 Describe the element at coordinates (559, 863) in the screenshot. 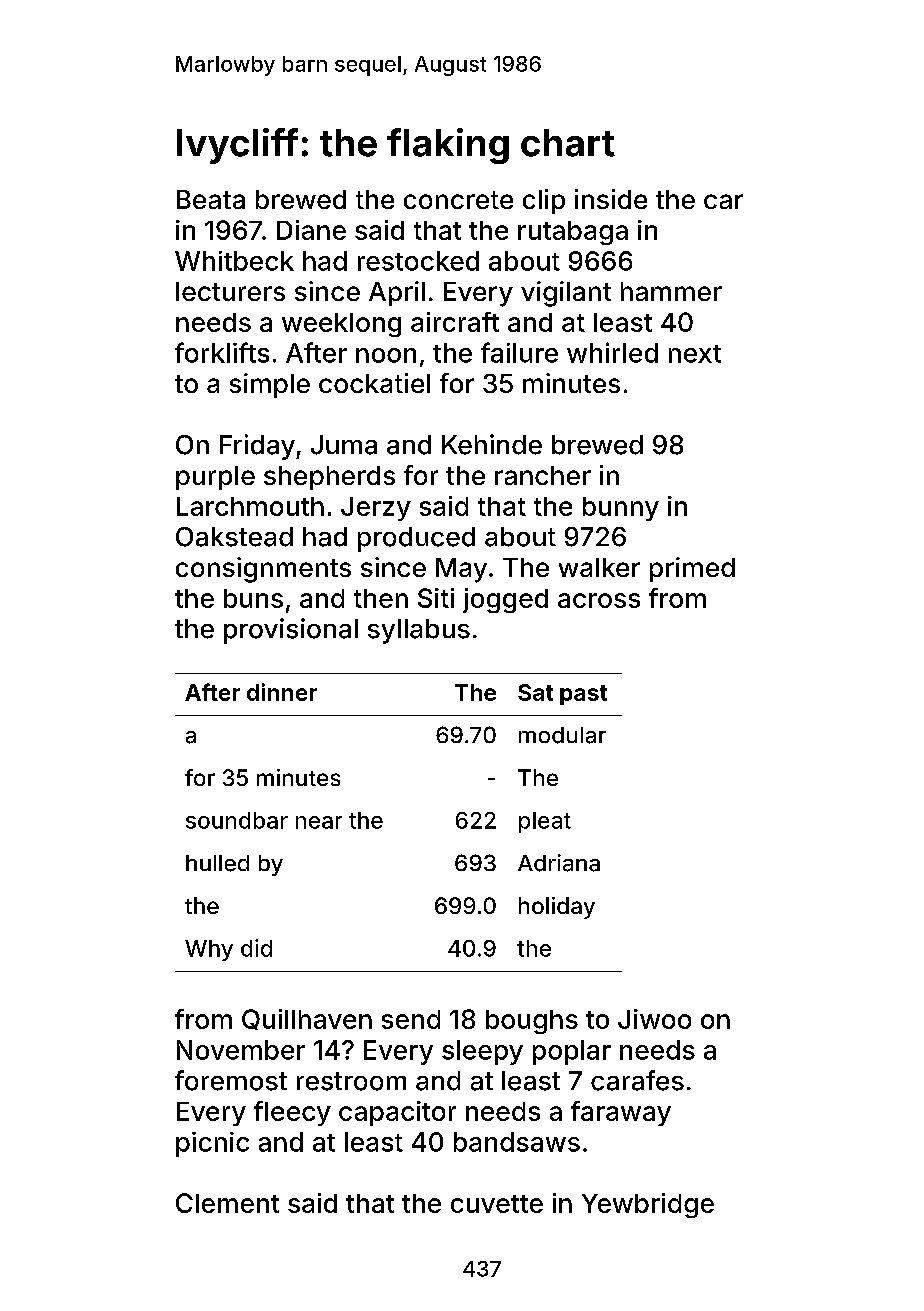

I see `Adriana` at that location.
